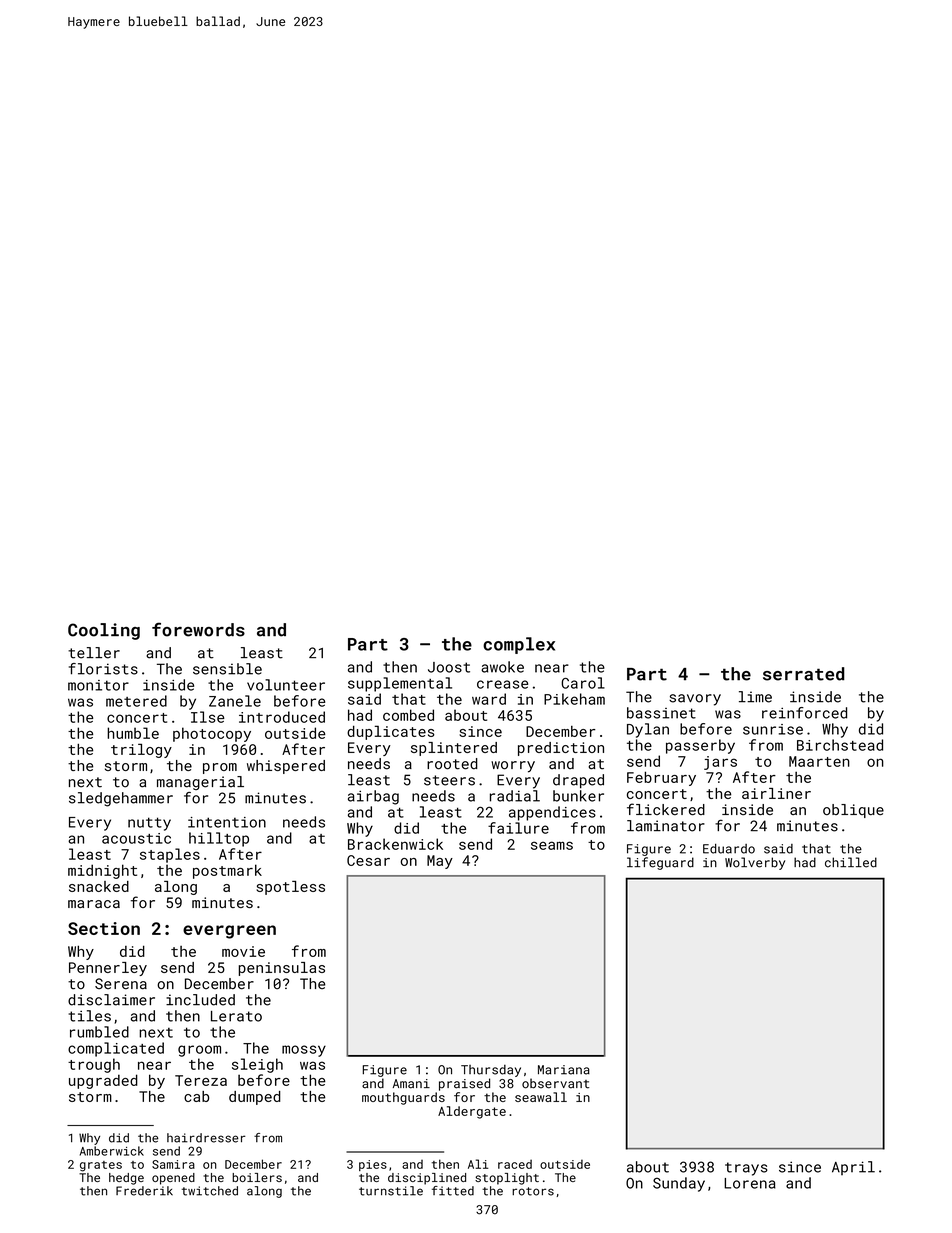 The width and height of the page is (952, 1233). I want to click on Joost, so click(449, 667).
